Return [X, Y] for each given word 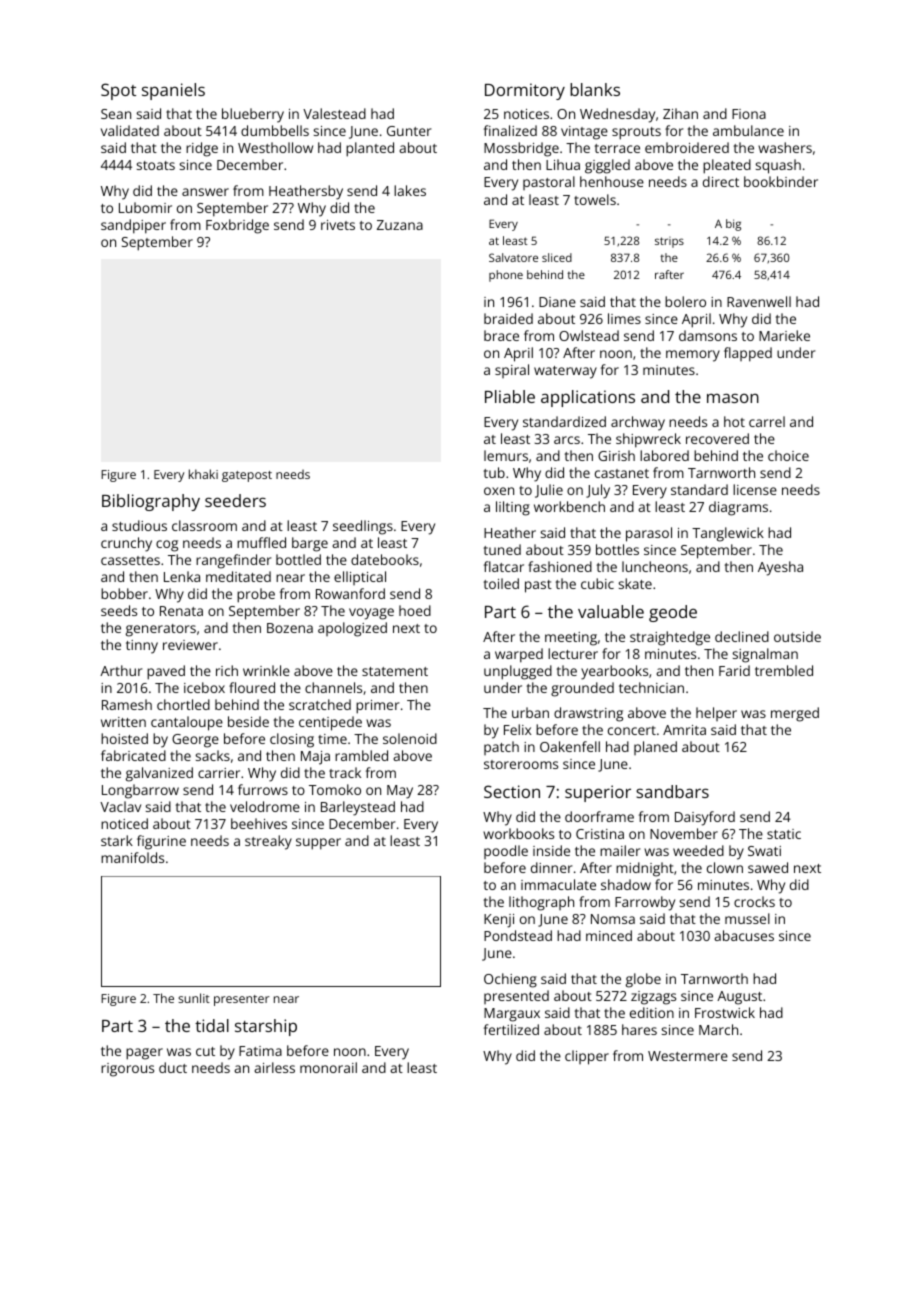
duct [173, 1067]
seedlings [363, 527]
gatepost [247, 476]
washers [785, 147]
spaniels [173, 91]
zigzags [653, 998]
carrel [767, 421]
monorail [328, 1067]
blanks [595, 89]
